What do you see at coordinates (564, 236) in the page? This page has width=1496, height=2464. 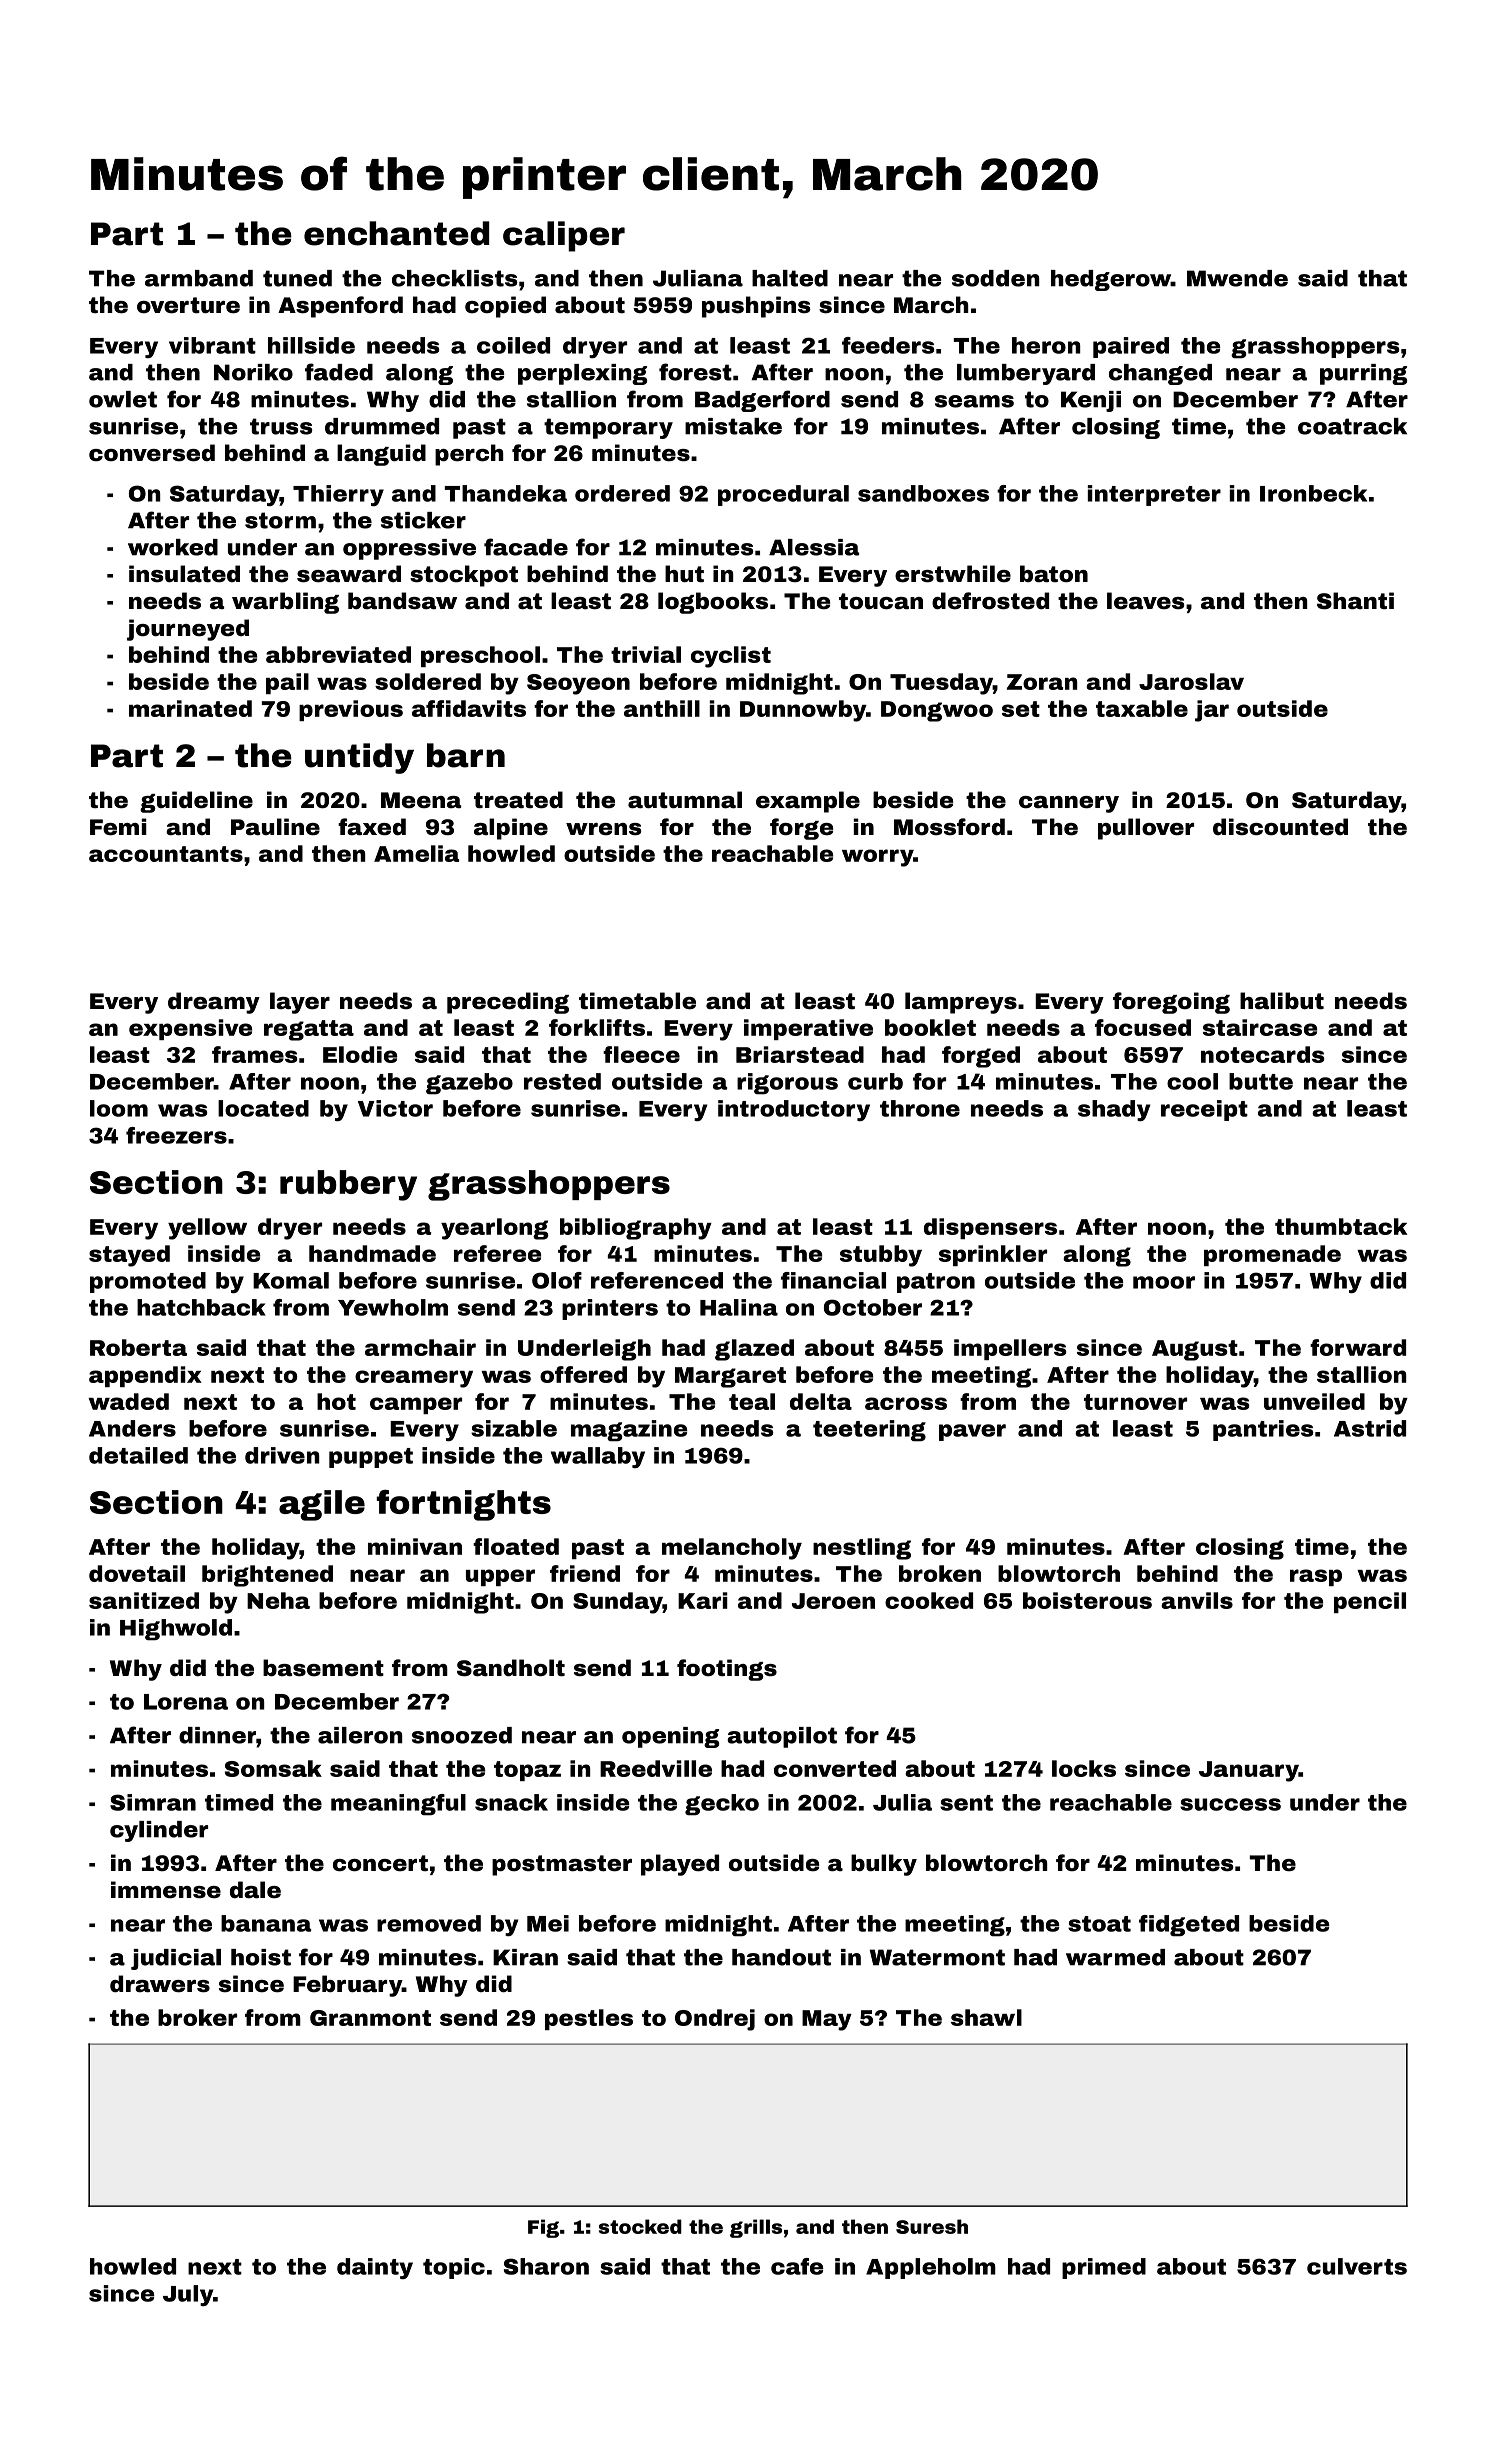 I see `caliper` at bounding box center [564, 236].
